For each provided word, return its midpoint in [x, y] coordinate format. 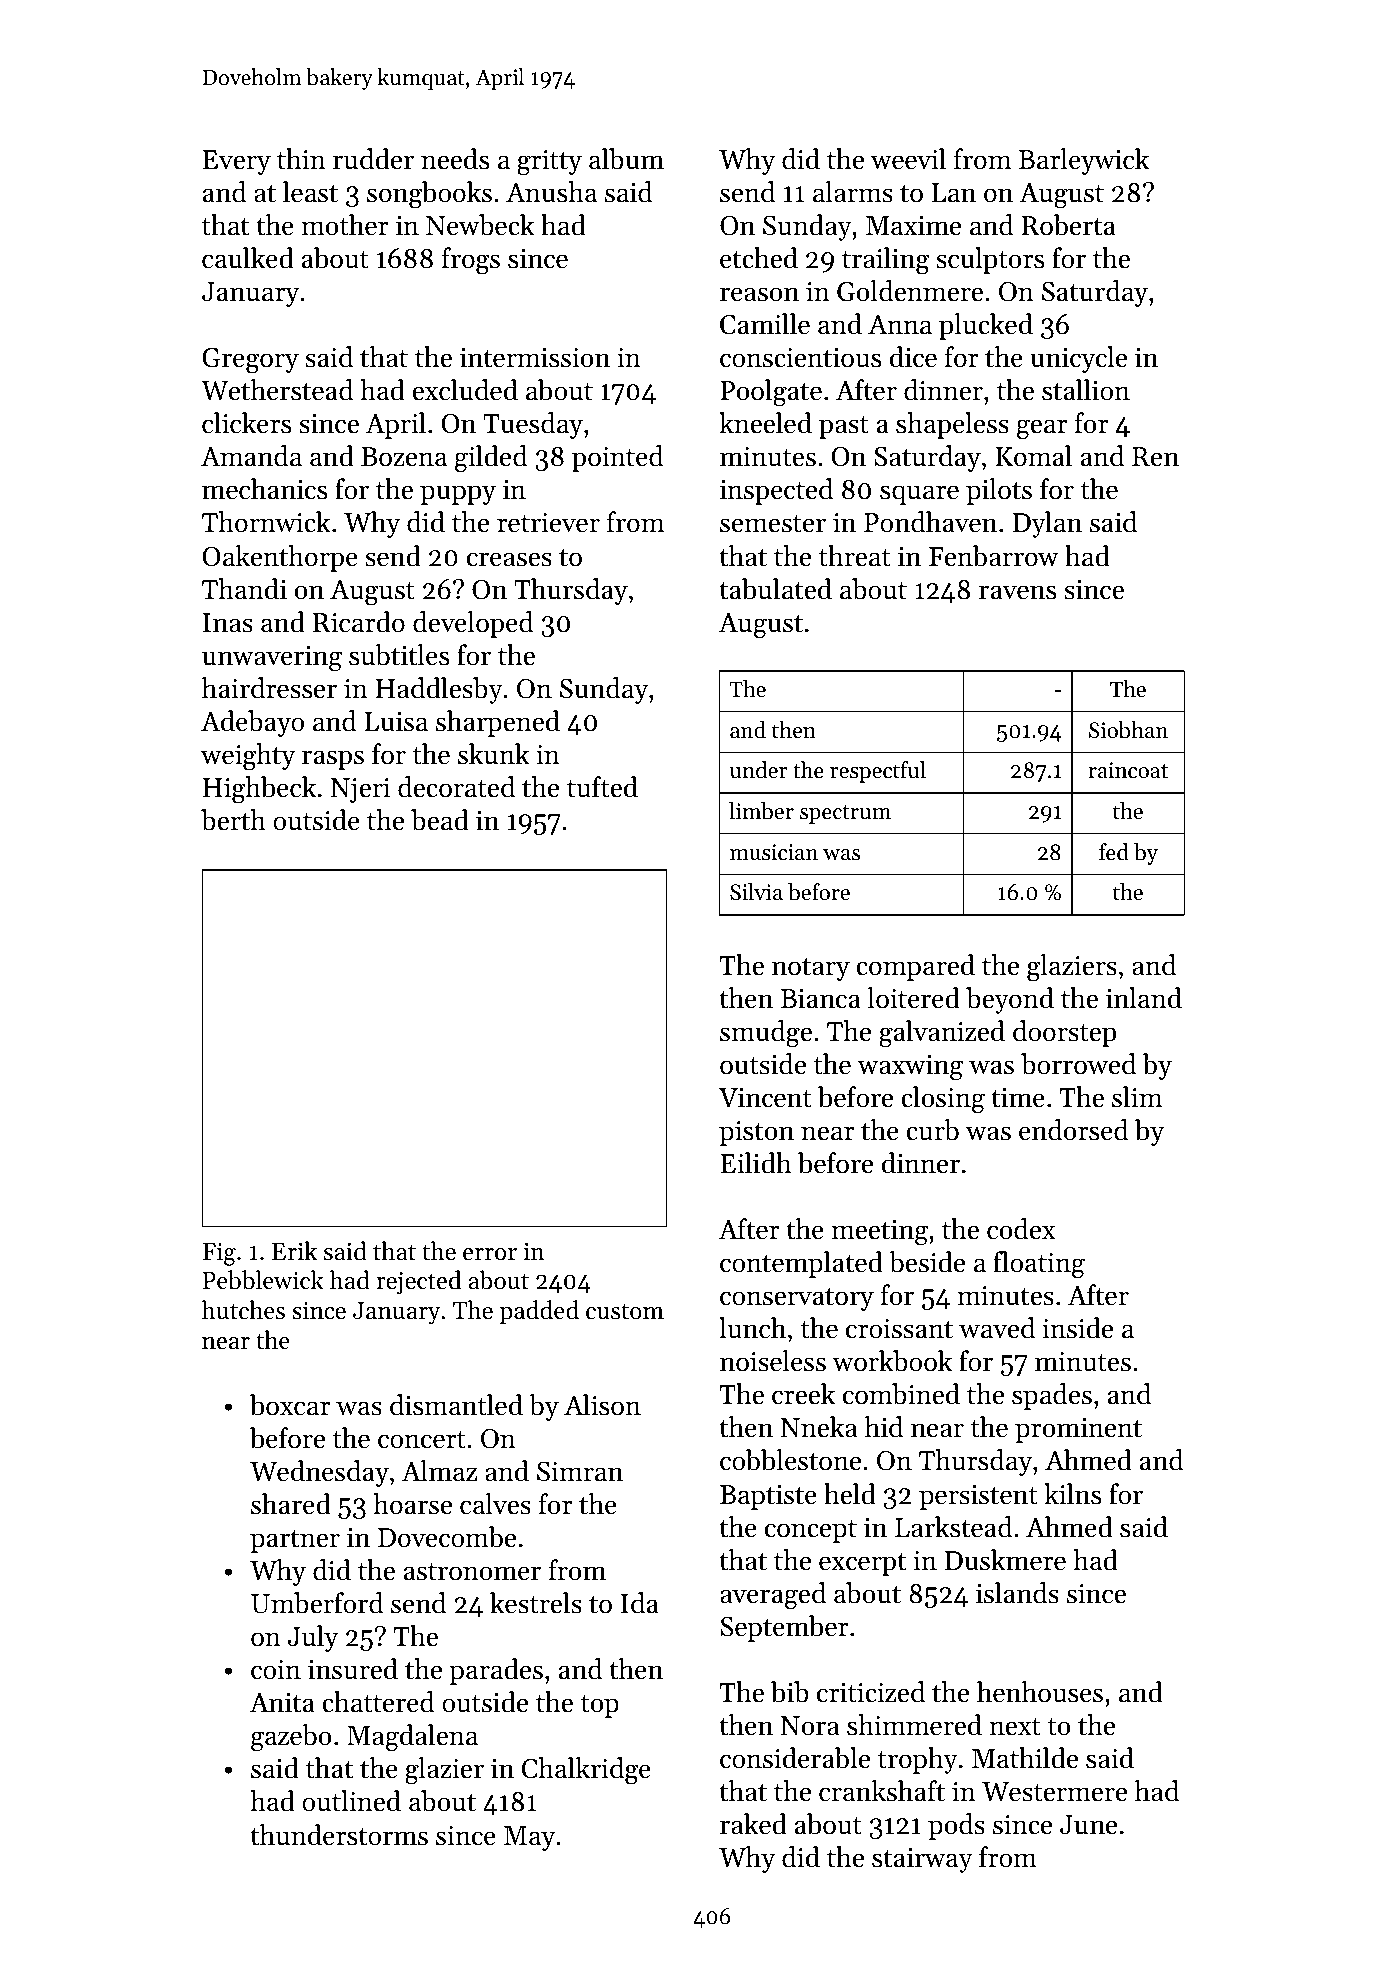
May [529, 1838]
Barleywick [1084, 161]
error [490, 1254]
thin [301, 159]
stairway [922, 1860]
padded [539, 1312]
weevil [908, 159]
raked [753, 1824]
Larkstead [953, 1527]
